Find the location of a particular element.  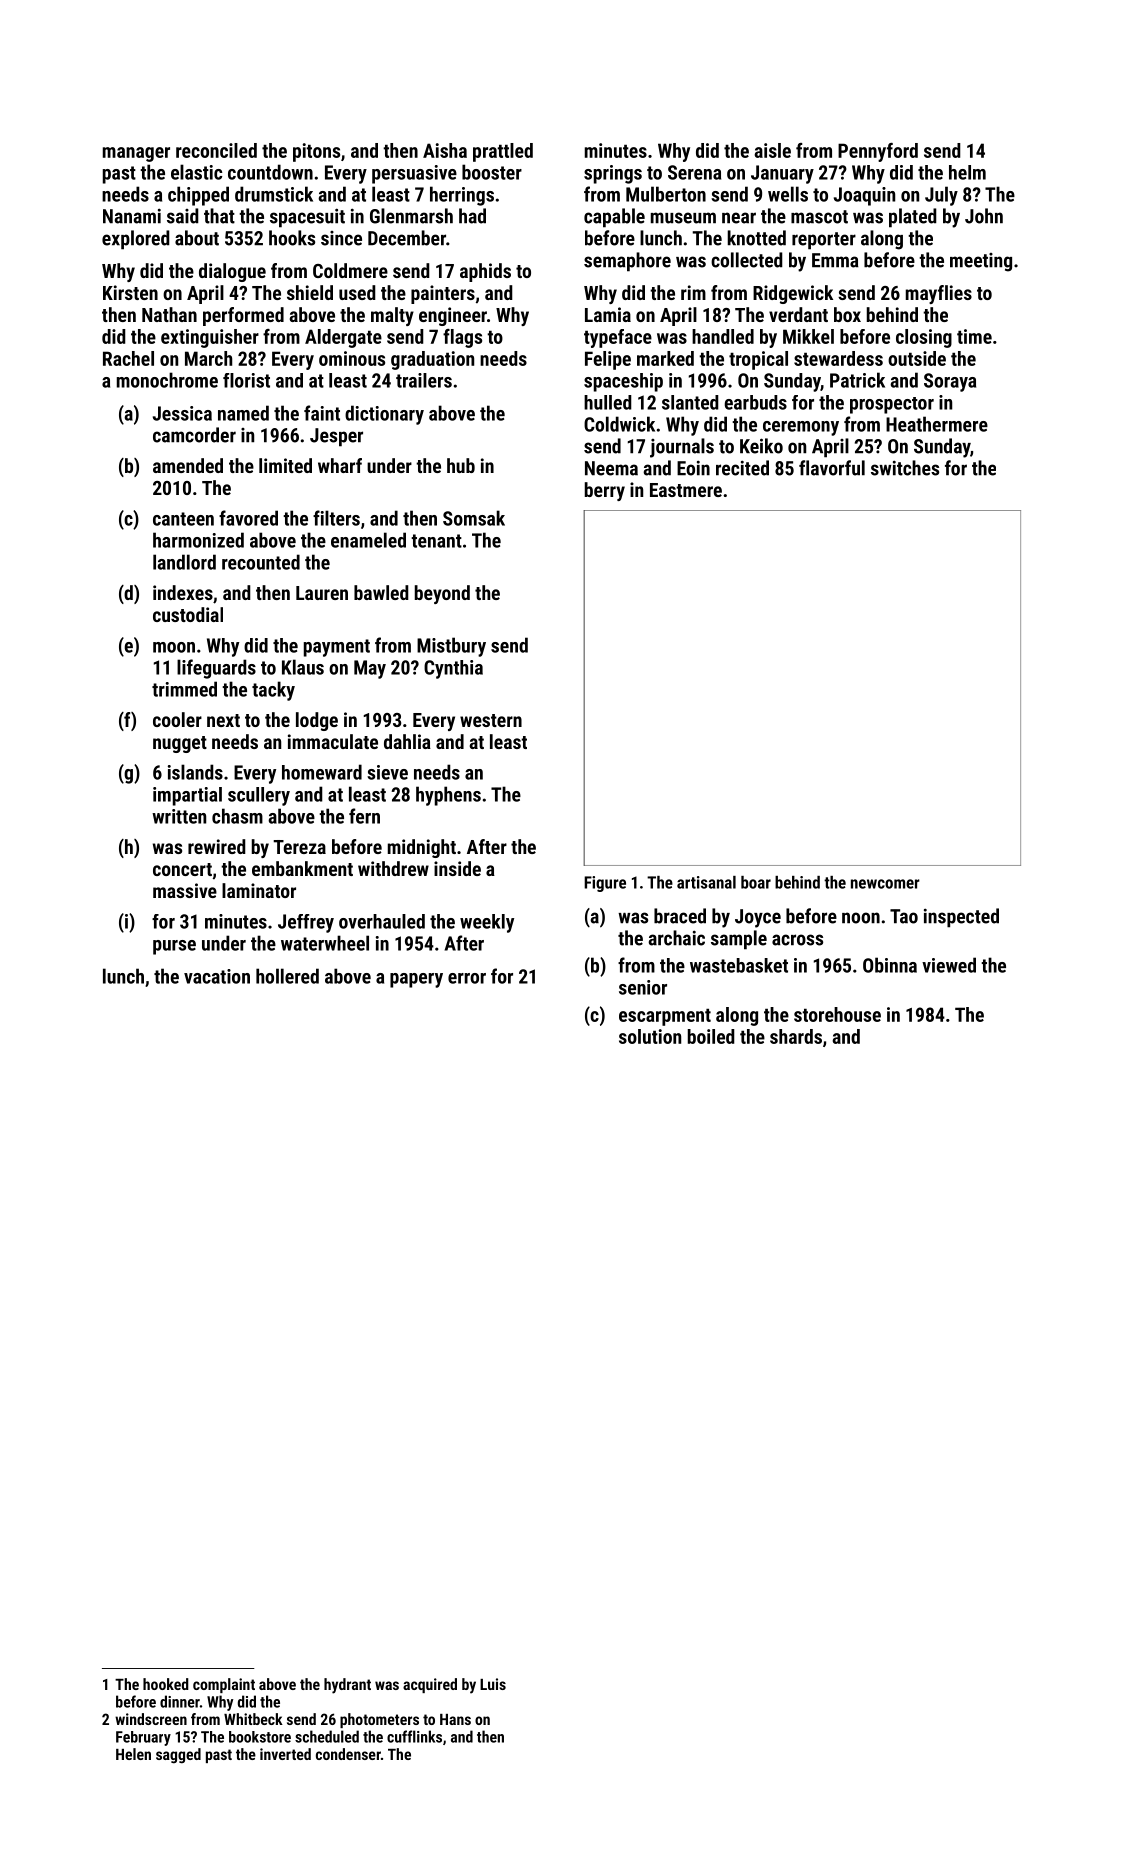

that is located at coordinates (219, 216).
